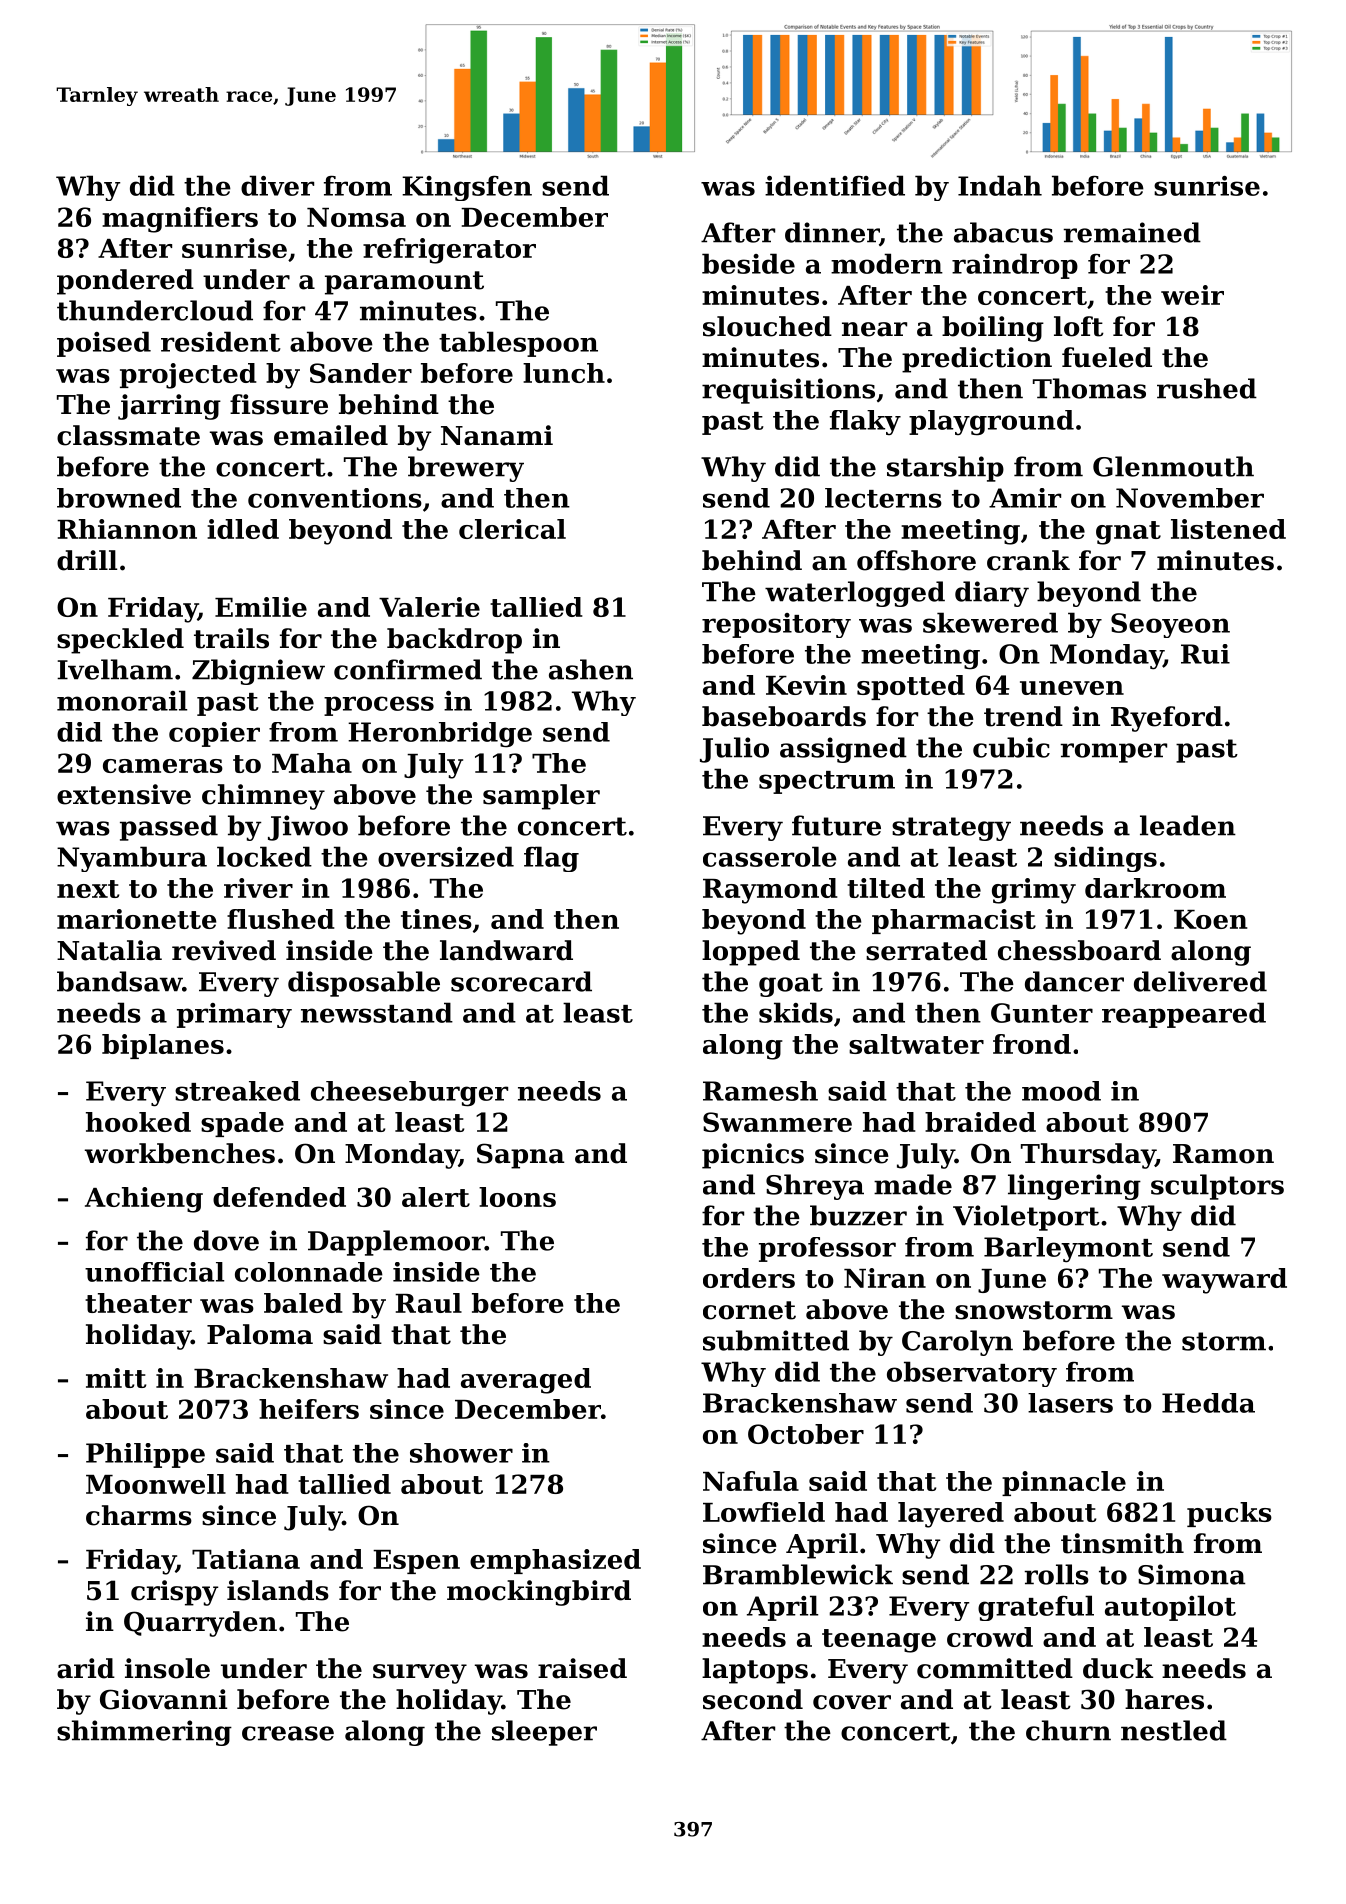 The height and width of the page is (1904, 1346). I want to click on revived, so click(224, 950).
